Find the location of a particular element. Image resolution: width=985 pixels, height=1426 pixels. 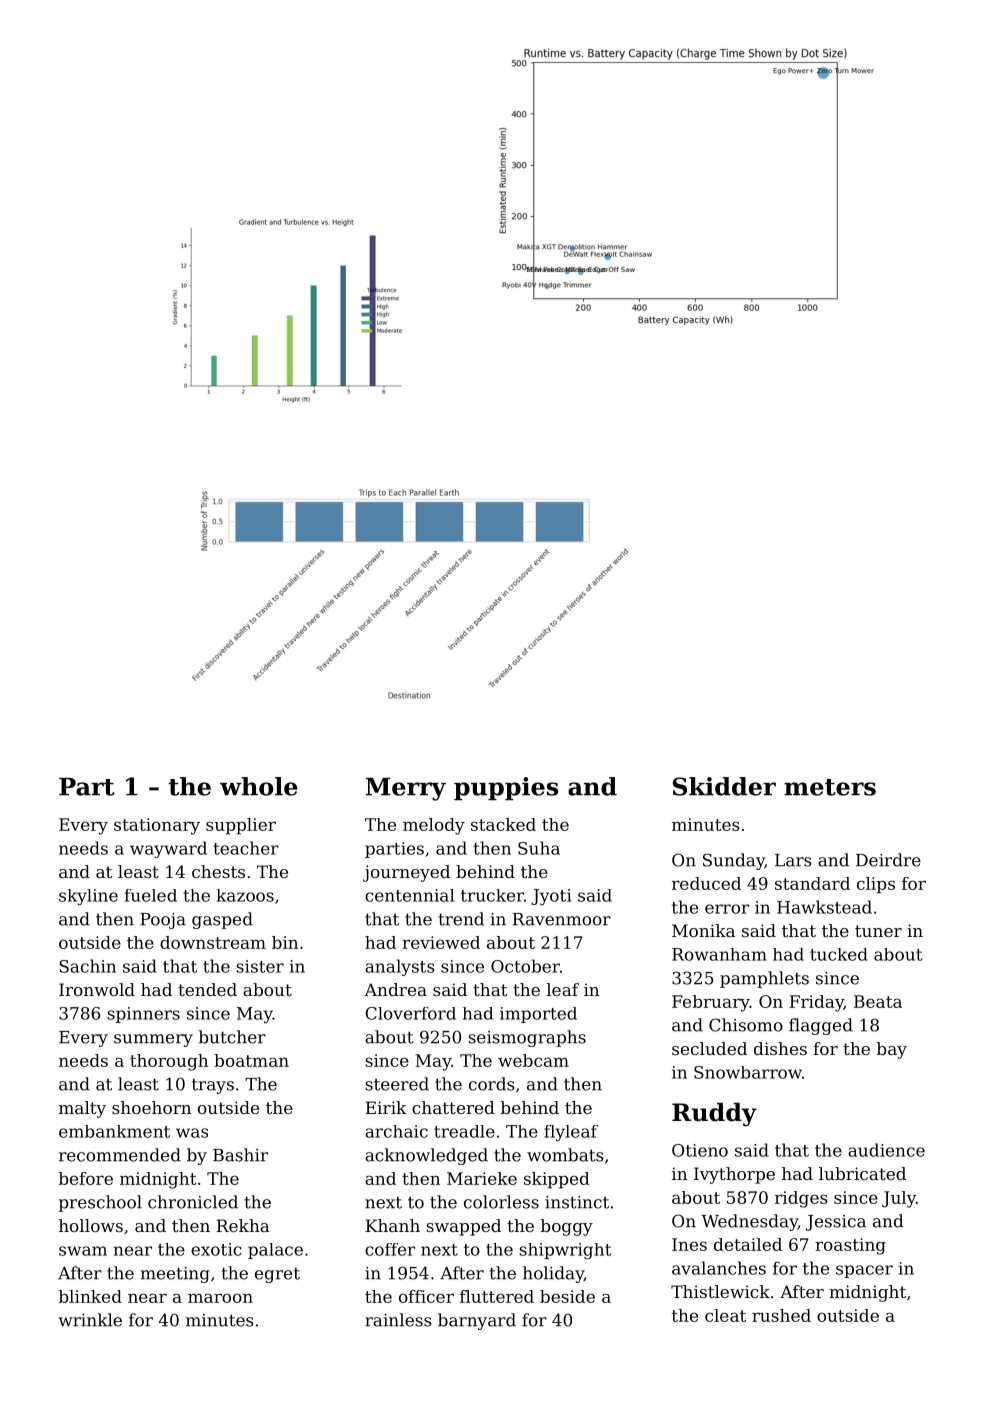

Rekha is located at coordinates (243, 1225).
